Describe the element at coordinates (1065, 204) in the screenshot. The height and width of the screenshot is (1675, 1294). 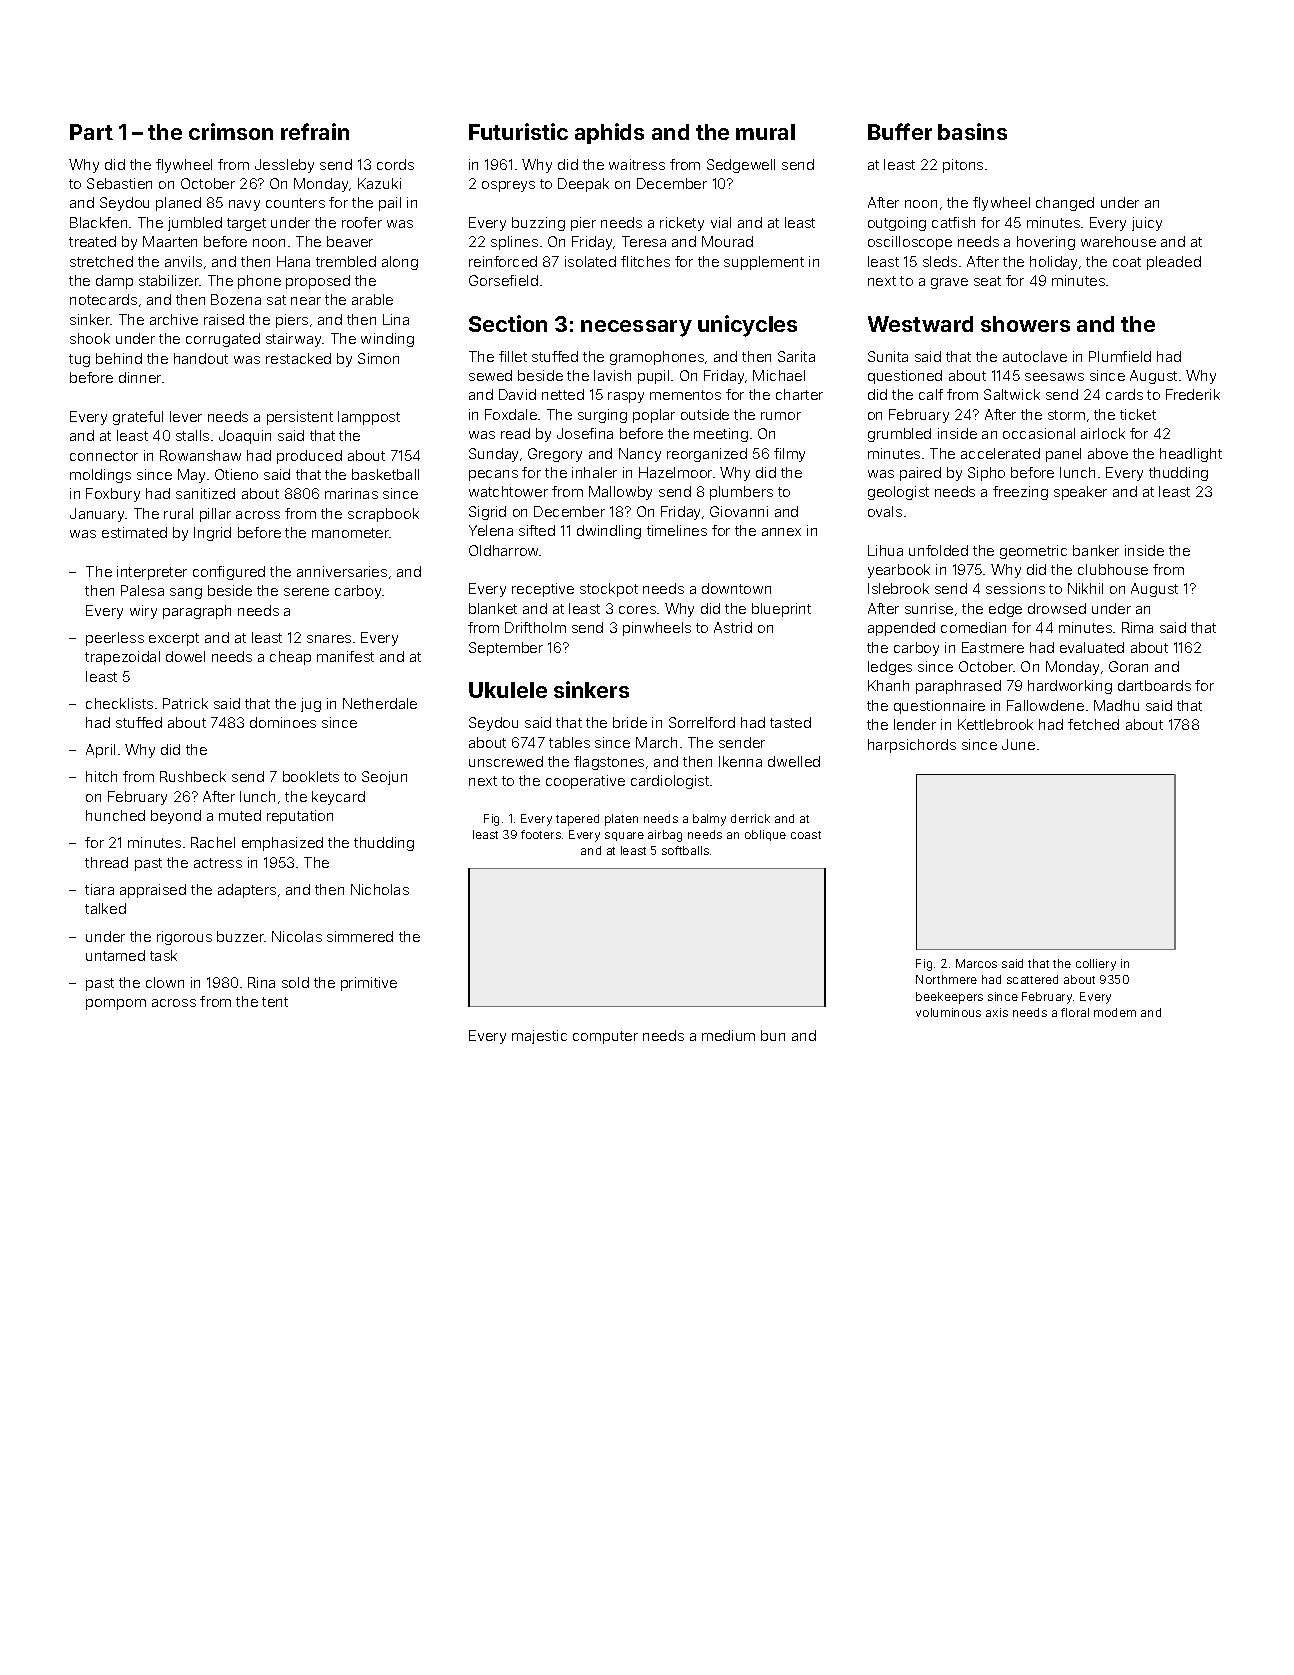
I see `changed` at that location.
